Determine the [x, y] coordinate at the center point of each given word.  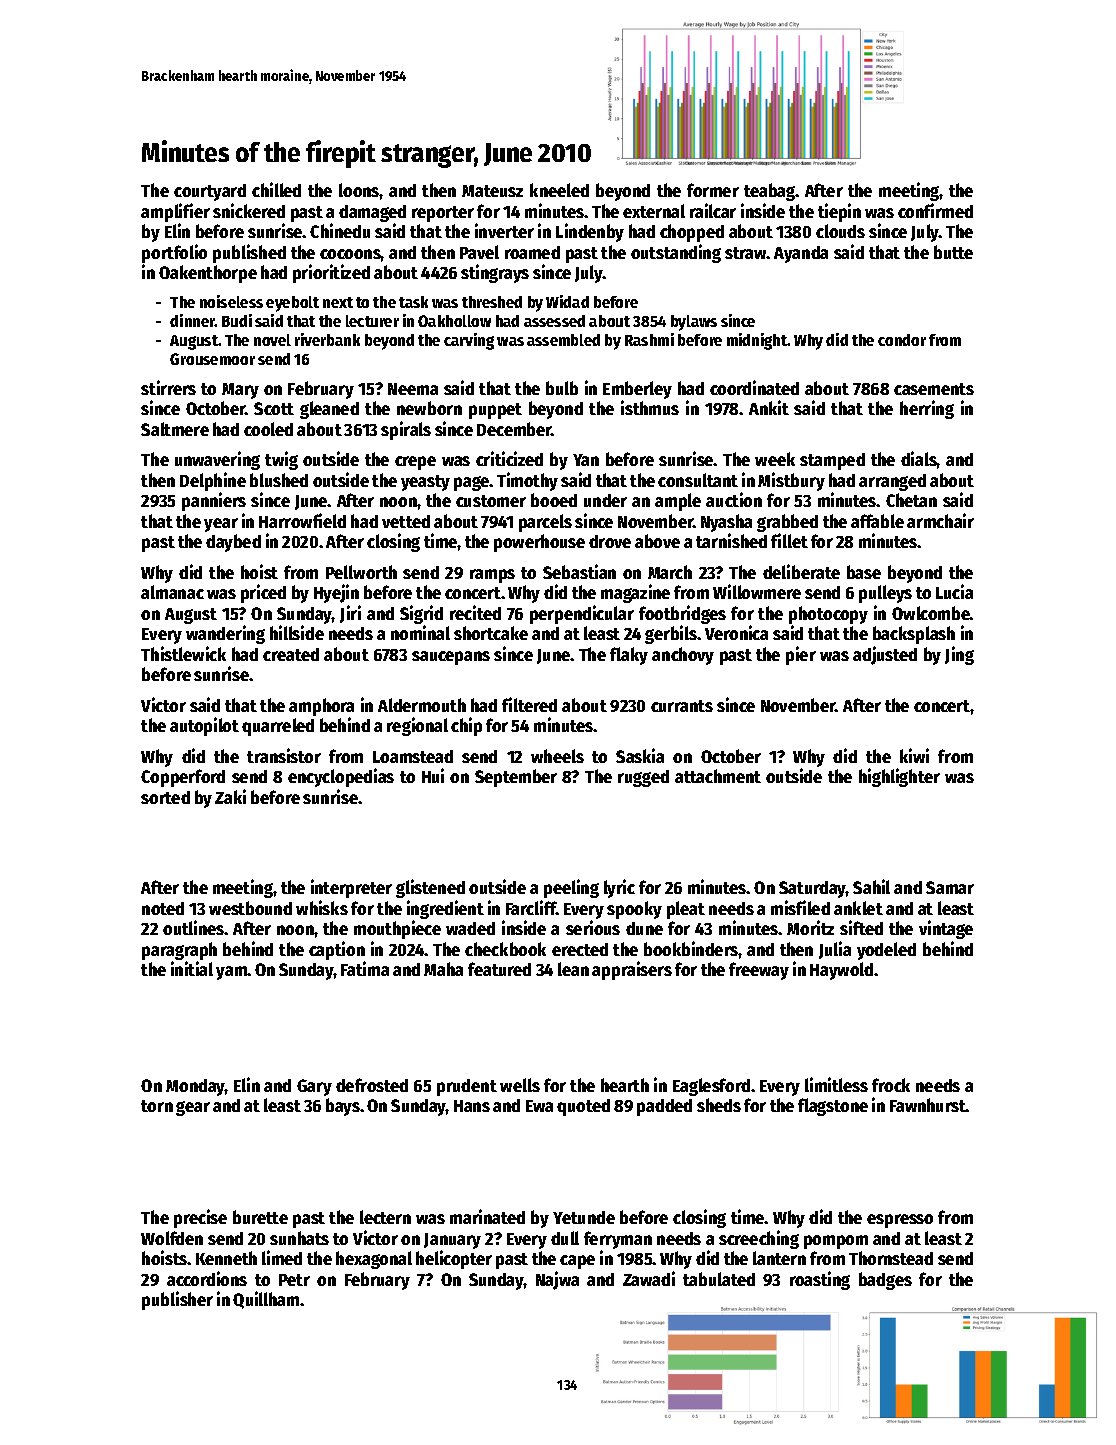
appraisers [632, 970]
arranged [892, 482]
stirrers [168, 387]
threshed [492, 302]
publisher [177, 1300]
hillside [297, 632]
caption [337, 950]
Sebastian [579, 571]
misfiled [800, 907]
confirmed [935, 210]
